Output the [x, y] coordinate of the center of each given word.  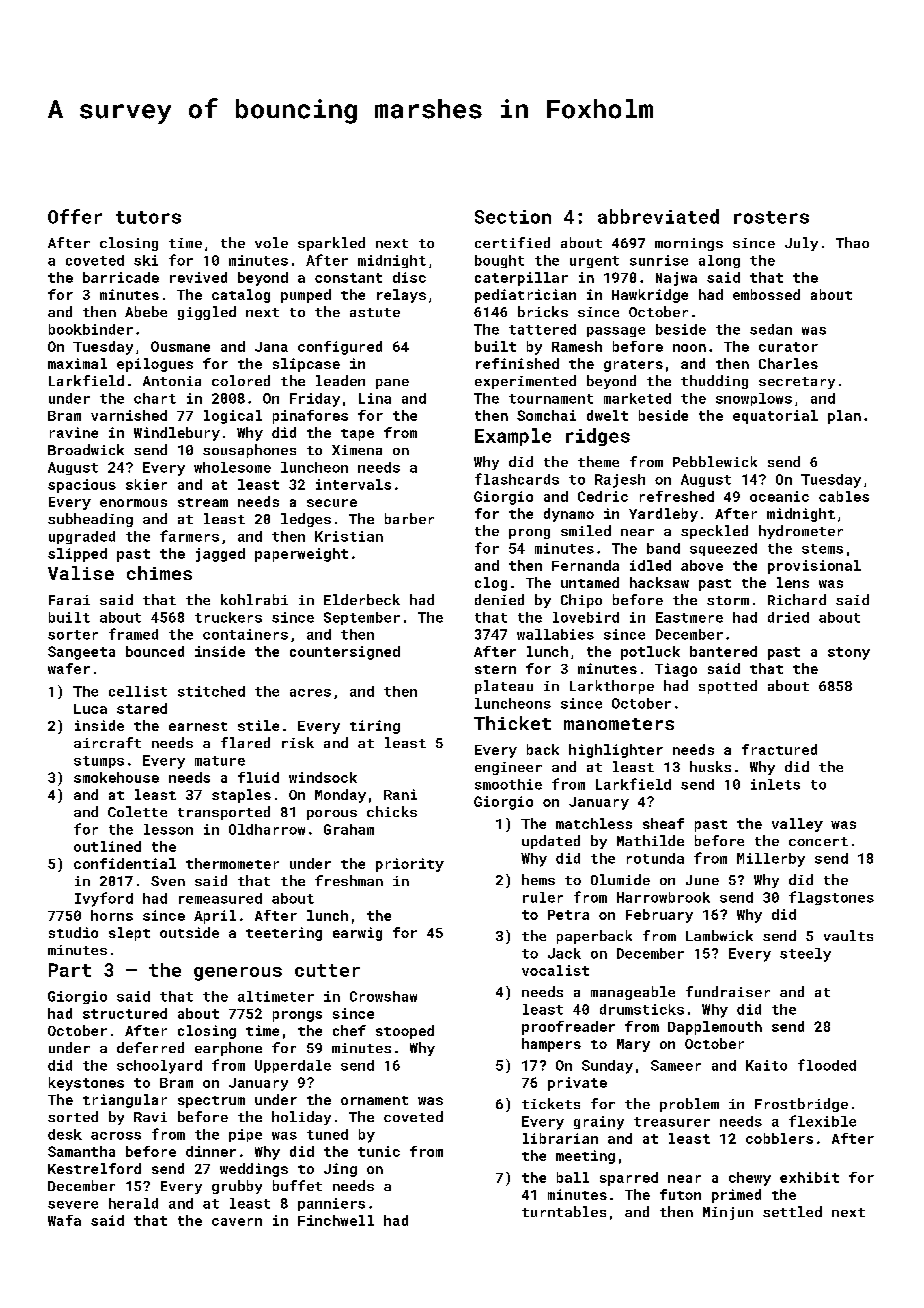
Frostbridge [801, 1105]
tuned [327, 1134]
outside [189, 932]
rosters [771, 217]
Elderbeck [362, 599]
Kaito [766, 1065]
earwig [357, 934]
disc [409, 277]
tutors [148, 217]
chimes [159, 573]
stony [849, 653]
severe [73, 1205]
